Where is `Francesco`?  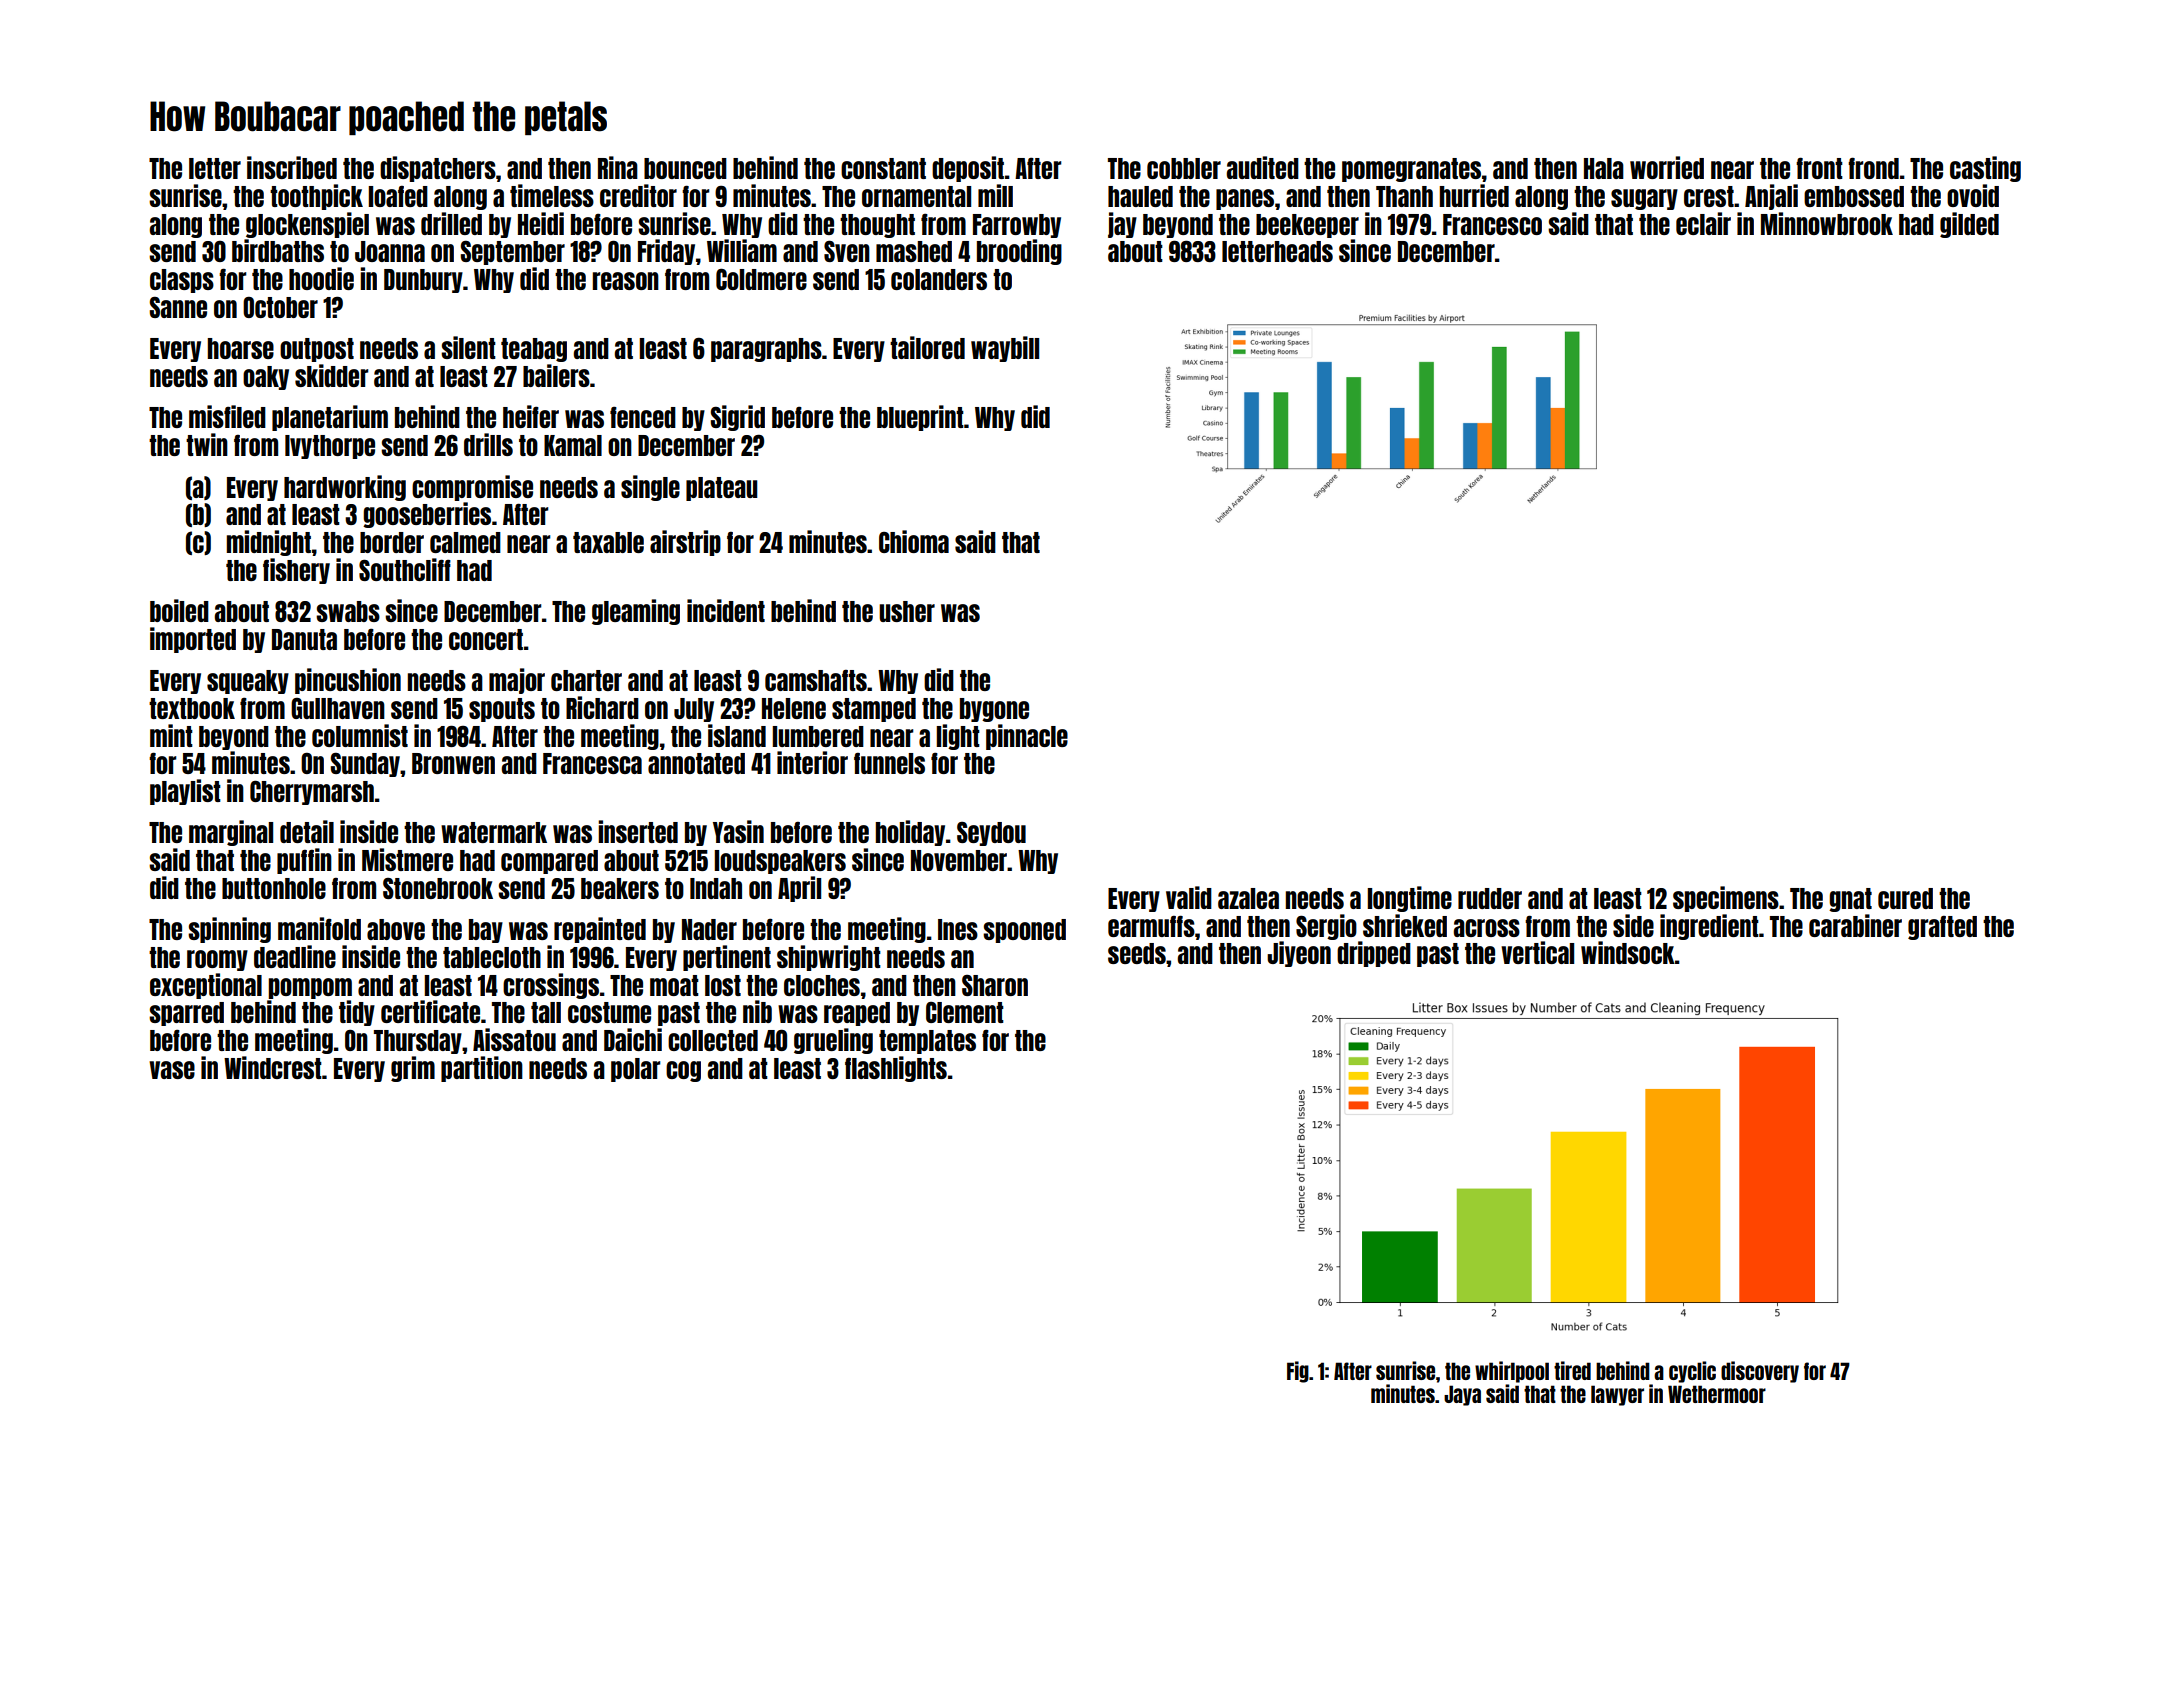
Francesco is located at coordinates (1492, 224).
